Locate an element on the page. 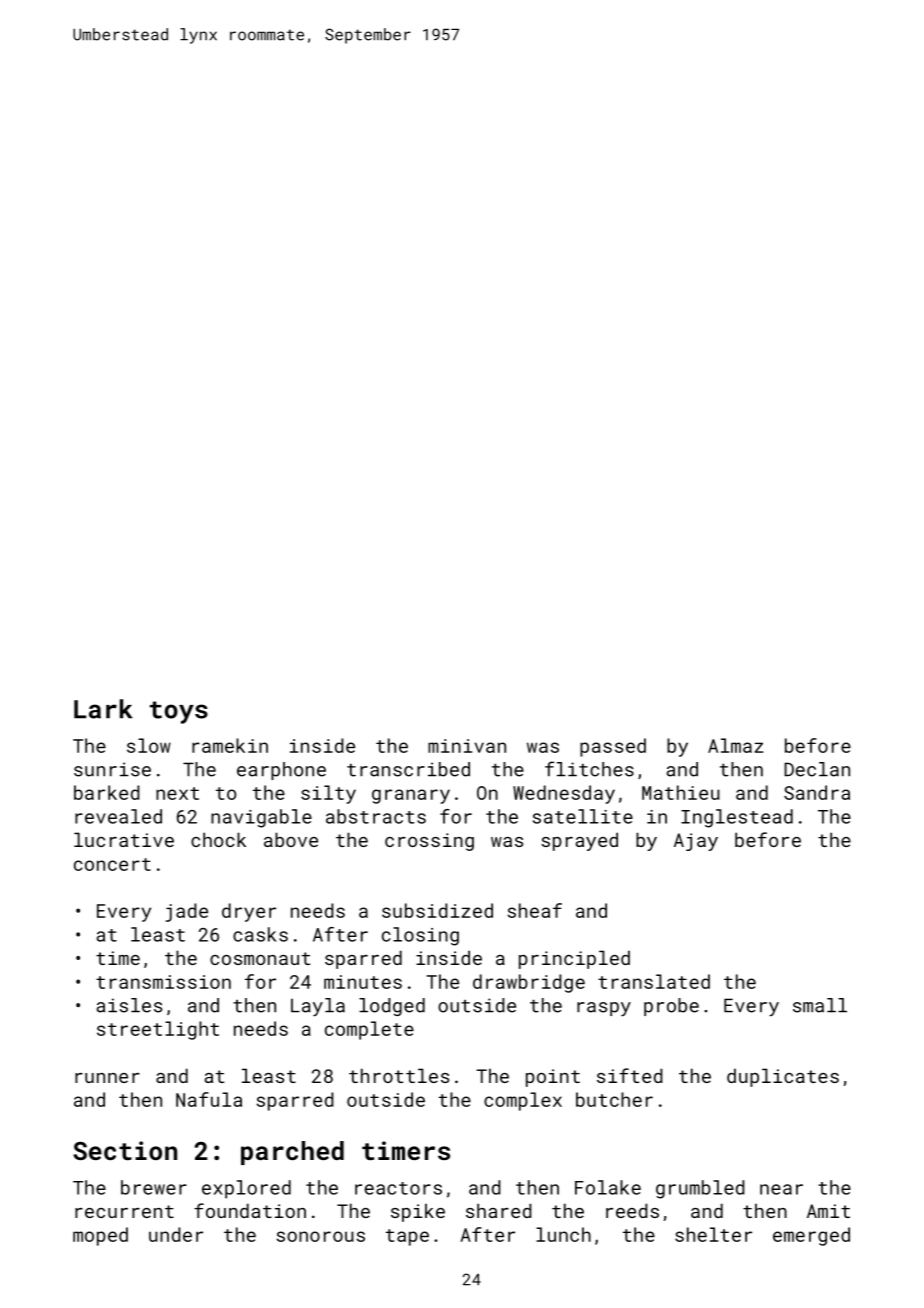  lunch is located at coordinates (563, 1234).
